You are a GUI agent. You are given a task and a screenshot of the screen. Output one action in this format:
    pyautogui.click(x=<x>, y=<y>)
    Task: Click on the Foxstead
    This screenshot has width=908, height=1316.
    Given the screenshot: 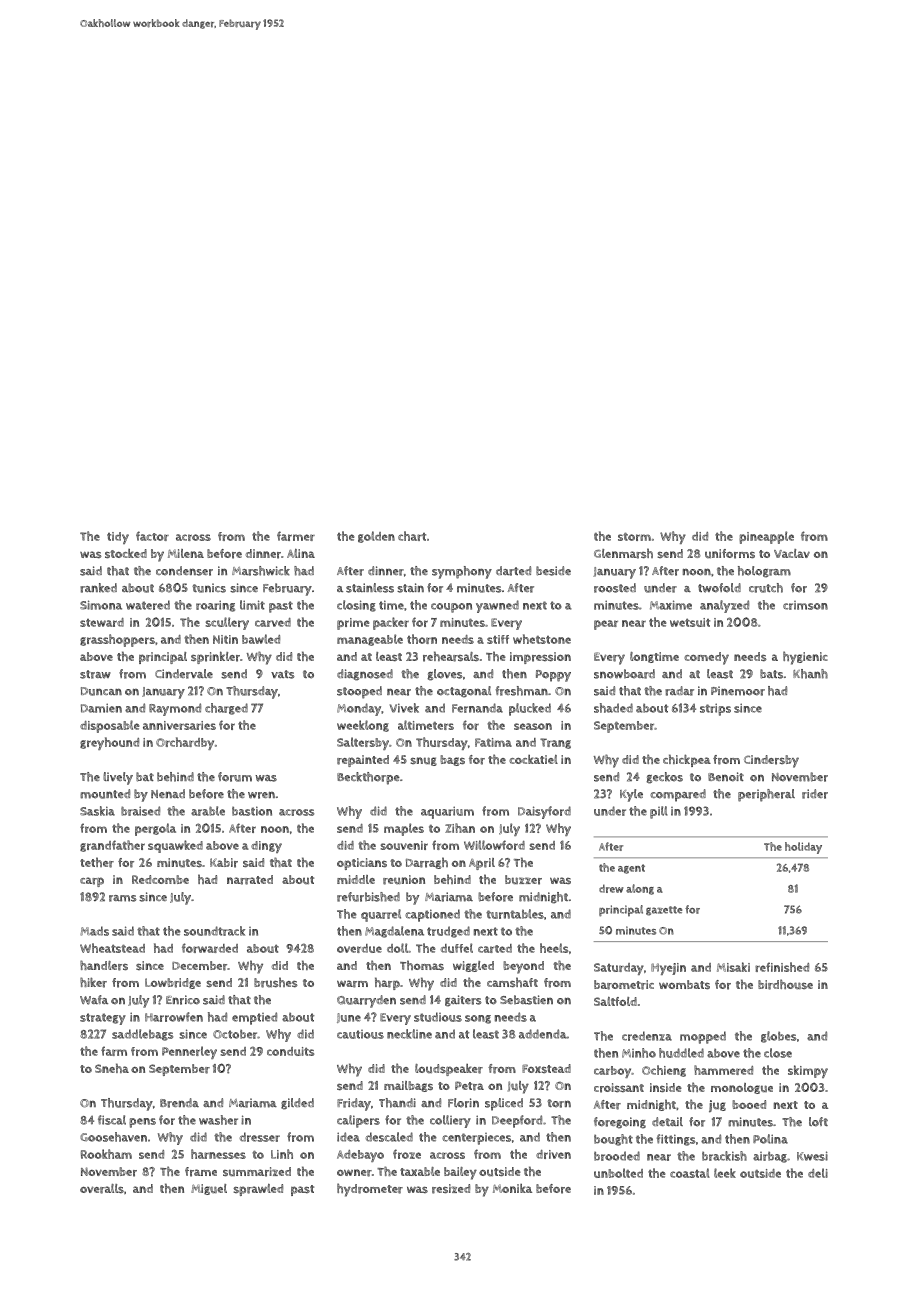 What is the action you would take?
    pyautogui.click(x=546, y=1068)
